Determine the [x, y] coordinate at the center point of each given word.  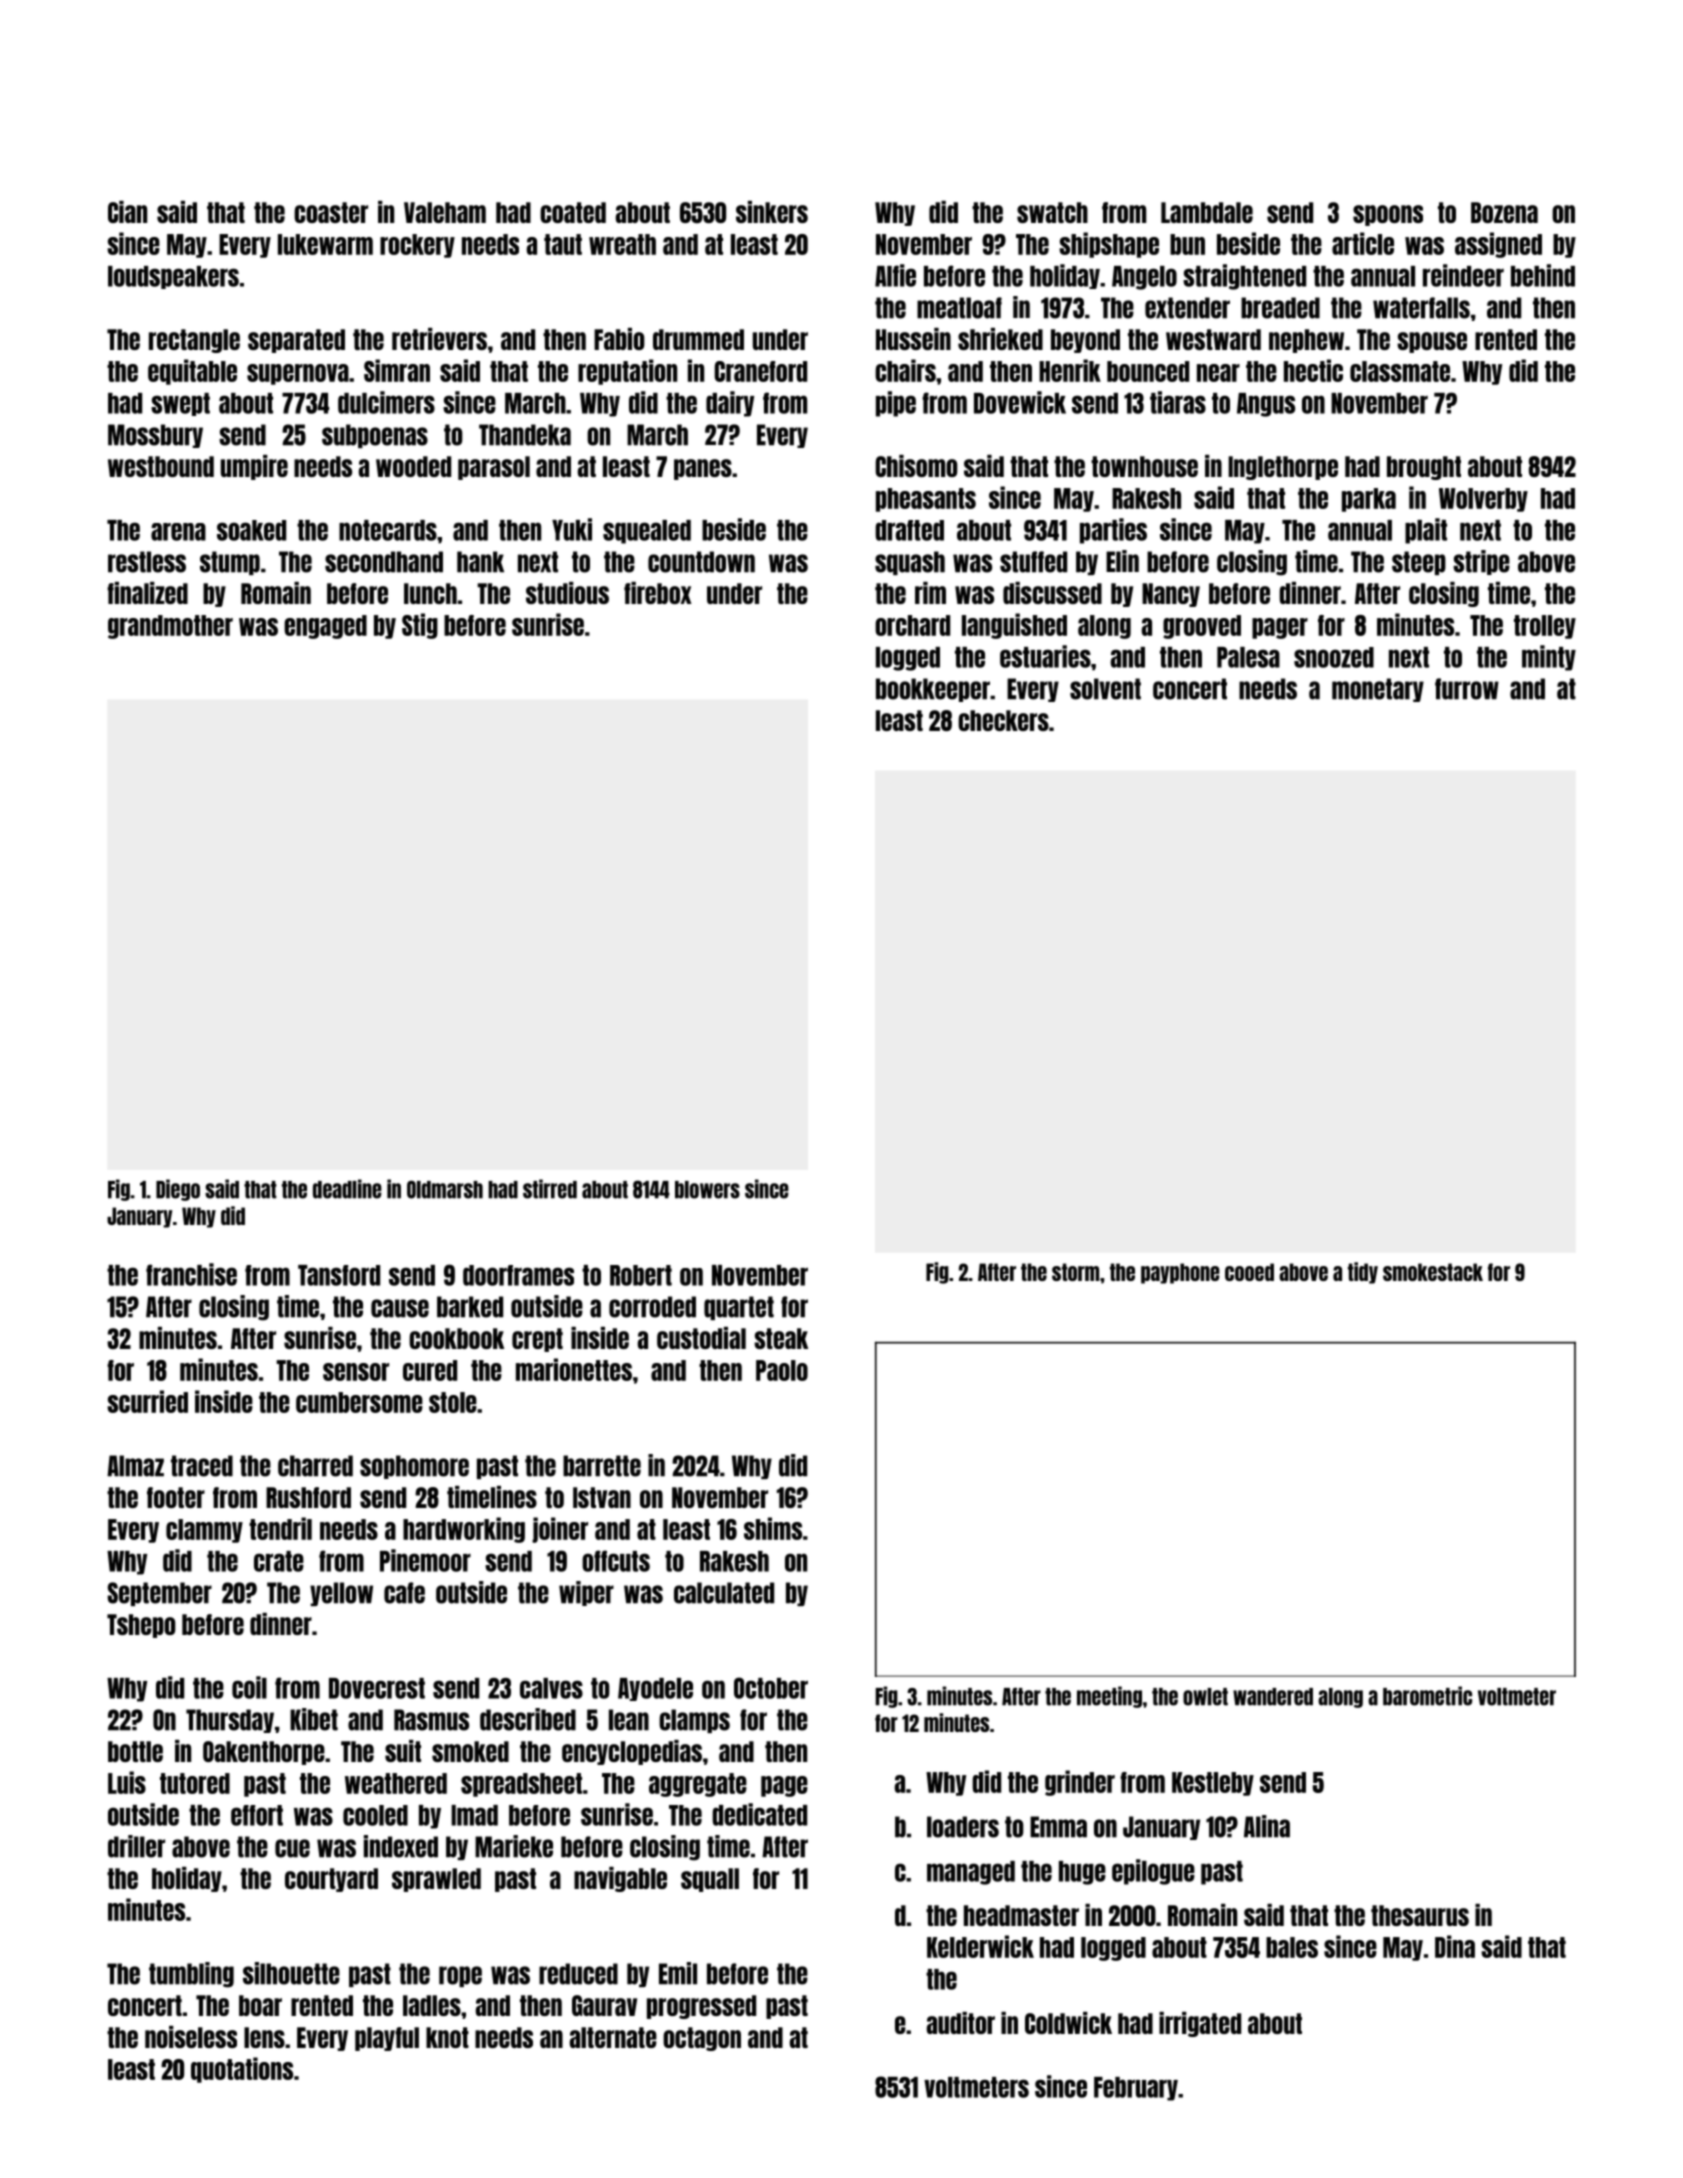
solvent [1105, 689]
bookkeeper [933, 690]
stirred [550, 1189]
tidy [1363, 1273]
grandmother [170, 627]
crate [279, 1561]
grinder [1080, 1783]
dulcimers [386, 402]
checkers [1003, 720]
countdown [701, 562]
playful [387, 2039]
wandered [1273, 1697]
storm [1075, 1272]
